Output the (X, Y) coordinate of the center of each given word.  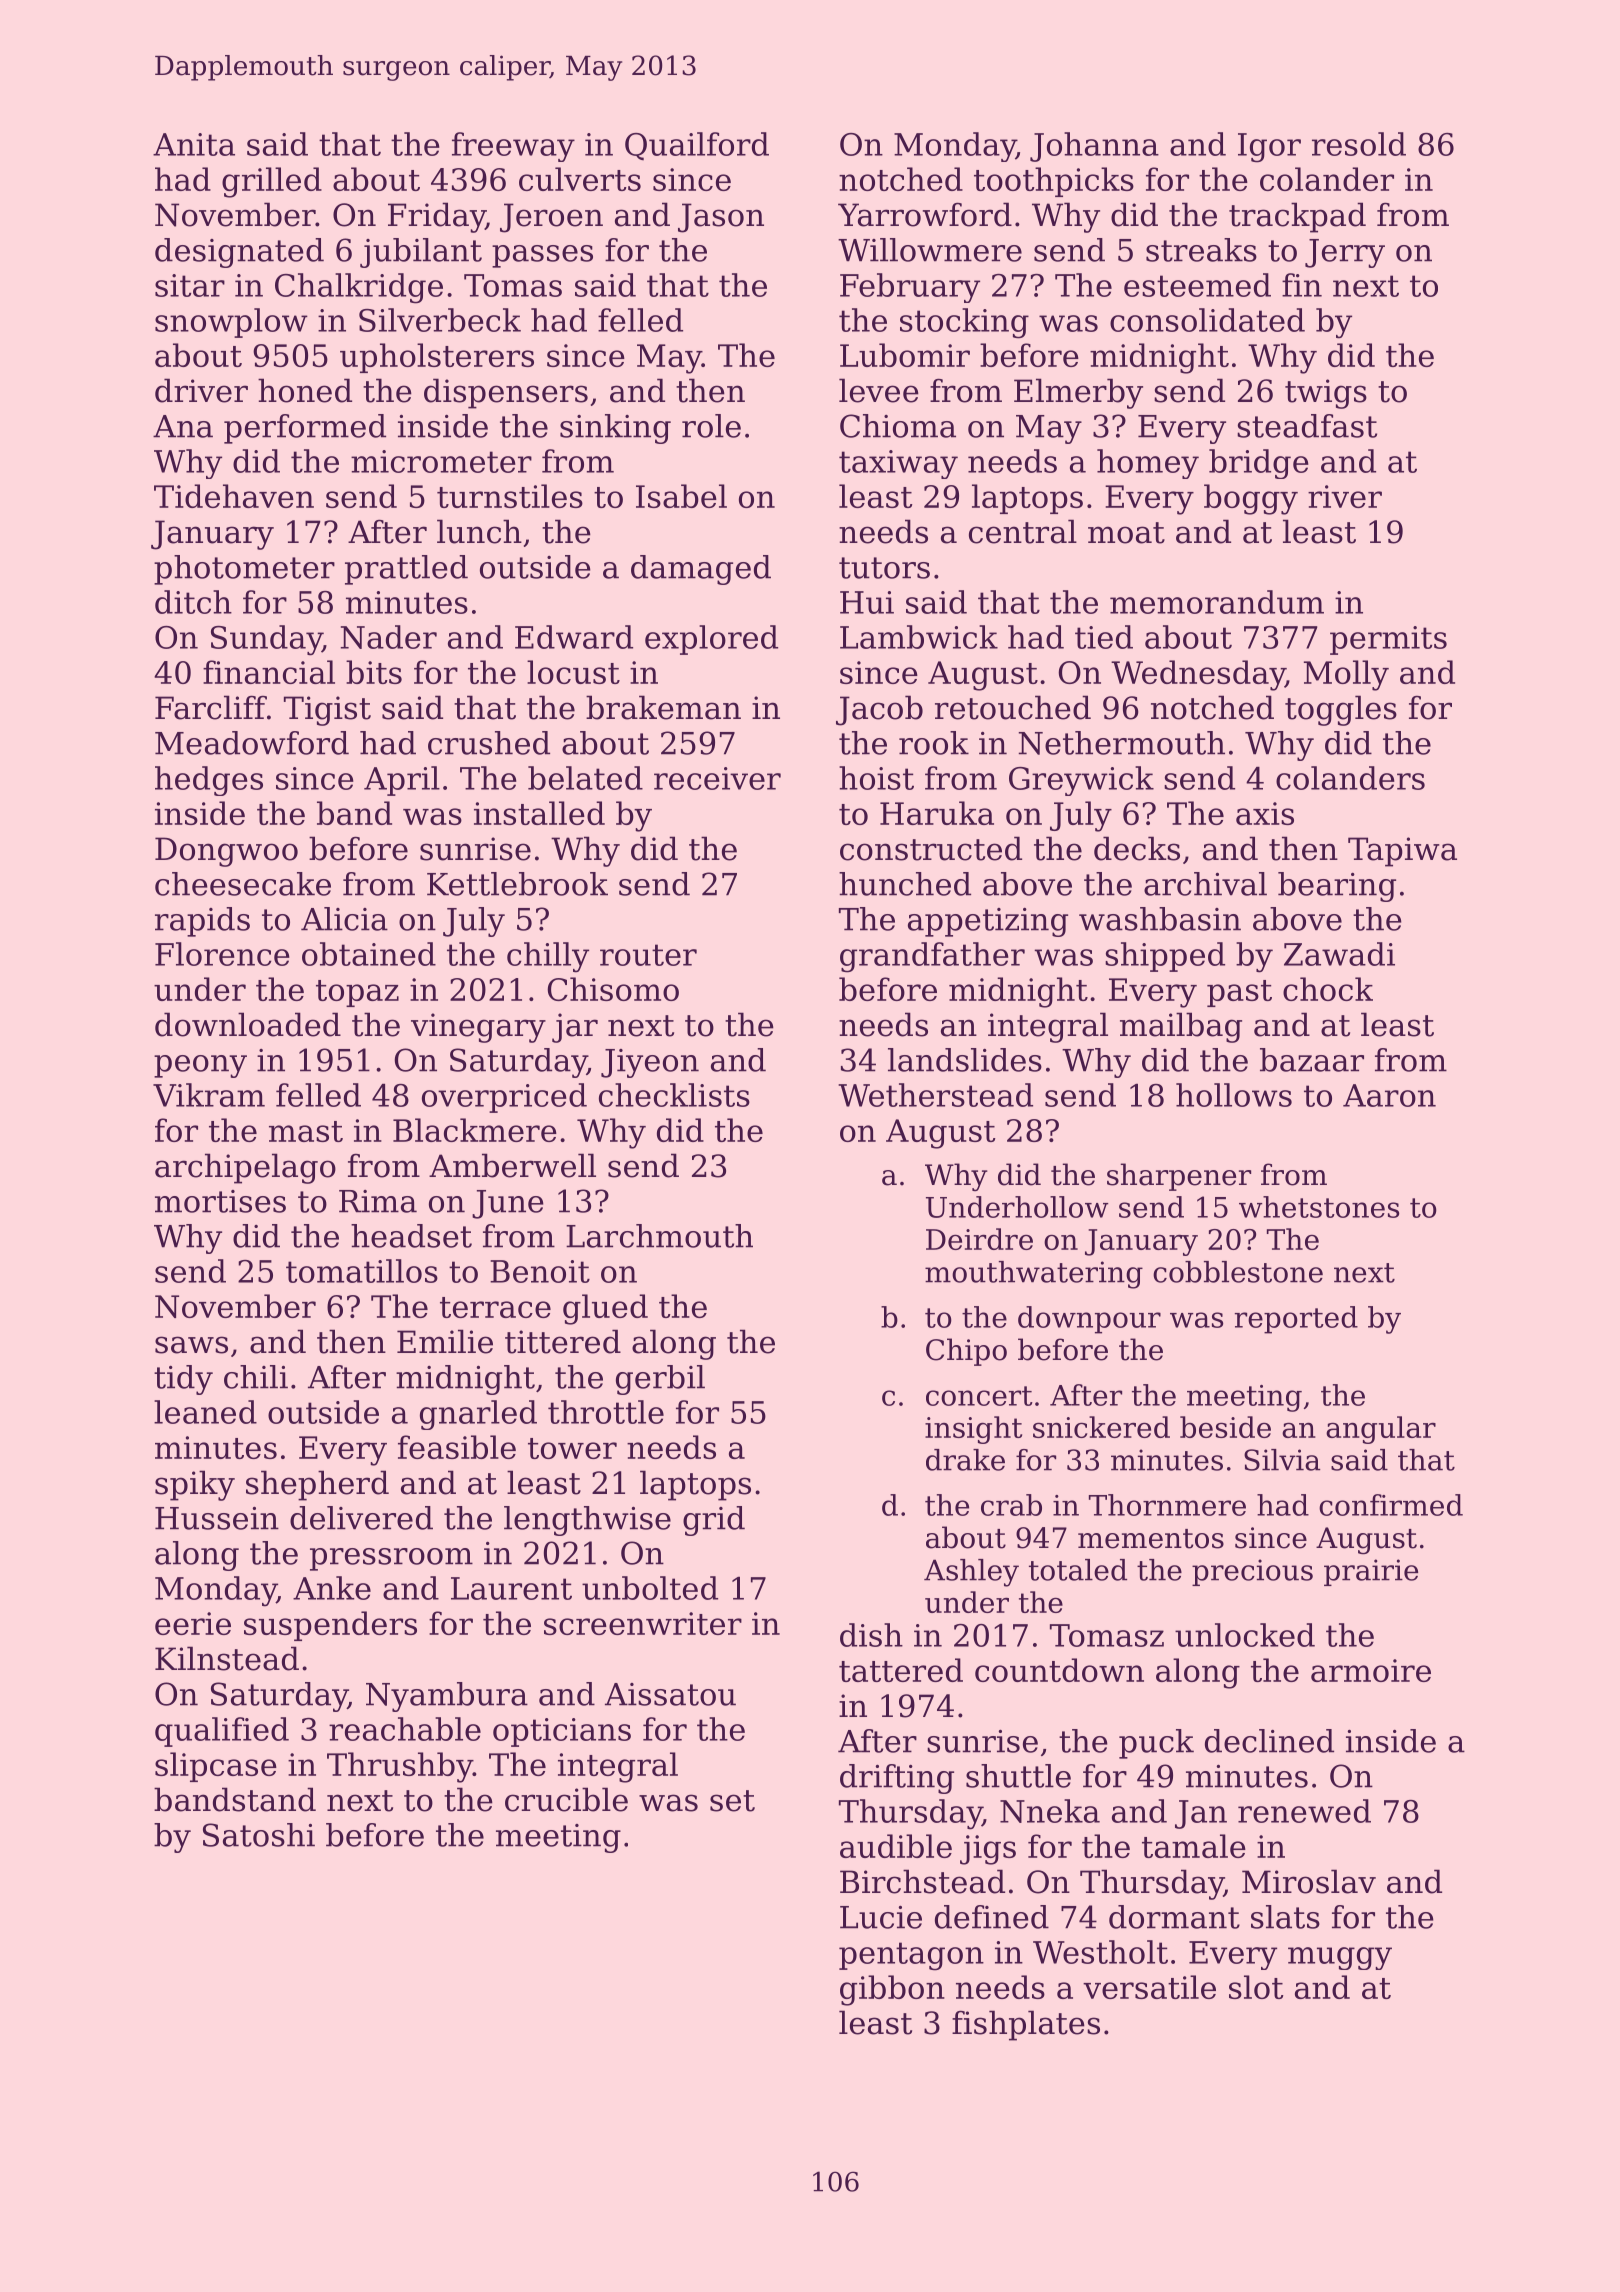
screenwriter (643, 1623)
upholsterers (437, 358)
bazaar (1312, 1060)
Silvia (1282, 1460)
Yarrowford (925, 214)
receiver (717, 778)
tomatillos (362, 1271)
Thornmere (1167, 1505)
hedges (209, 781)
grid (714, 1521)
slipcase (216, 1767)
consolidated (1207, 320)
